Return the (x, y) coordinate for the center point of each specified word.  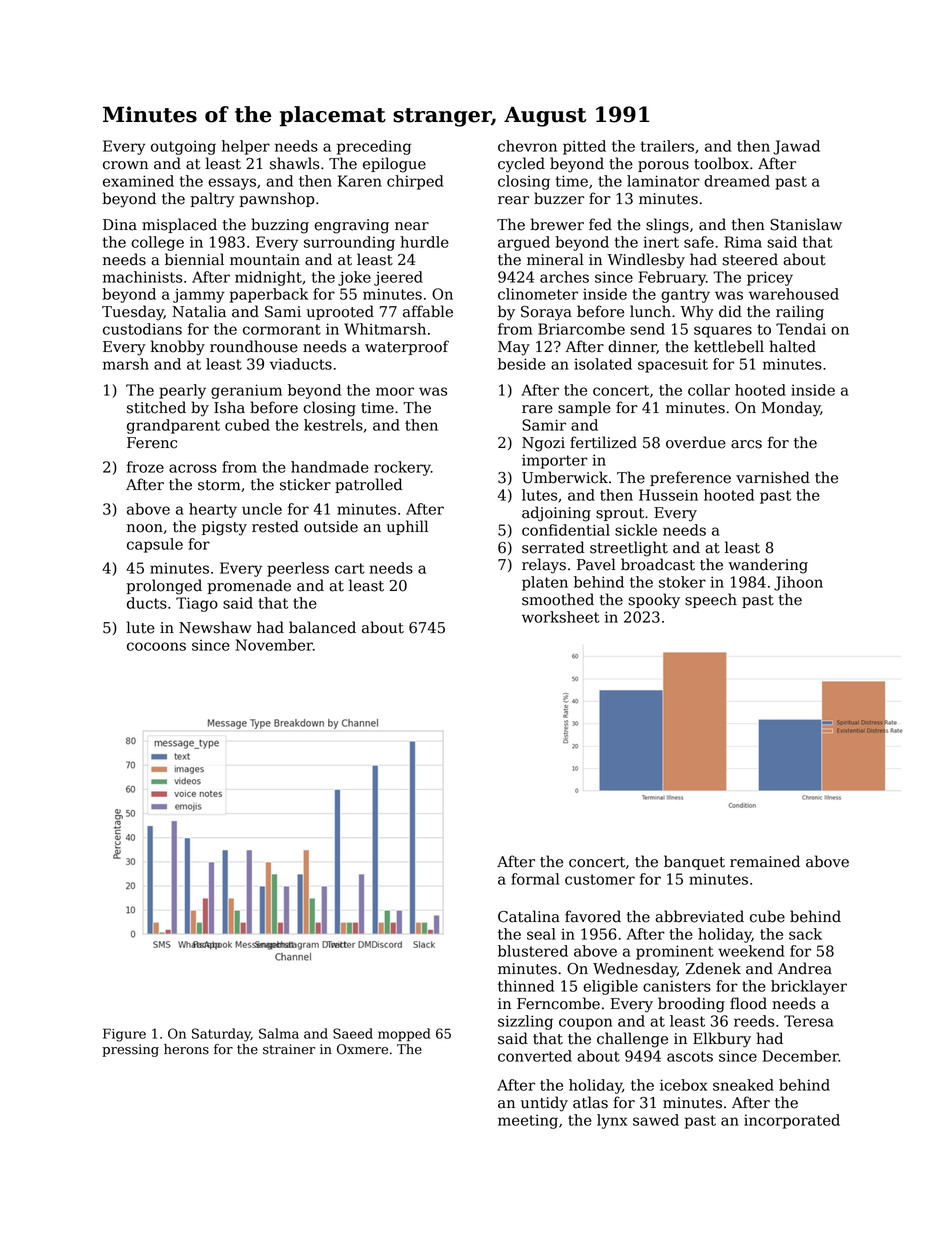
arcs (746, 444)
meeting (528, 1122)
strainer (289, 1049)
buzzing (280, 226)
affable (428, 311)
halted (792, 346)
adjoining (556, 514)
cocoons (156, 646)
